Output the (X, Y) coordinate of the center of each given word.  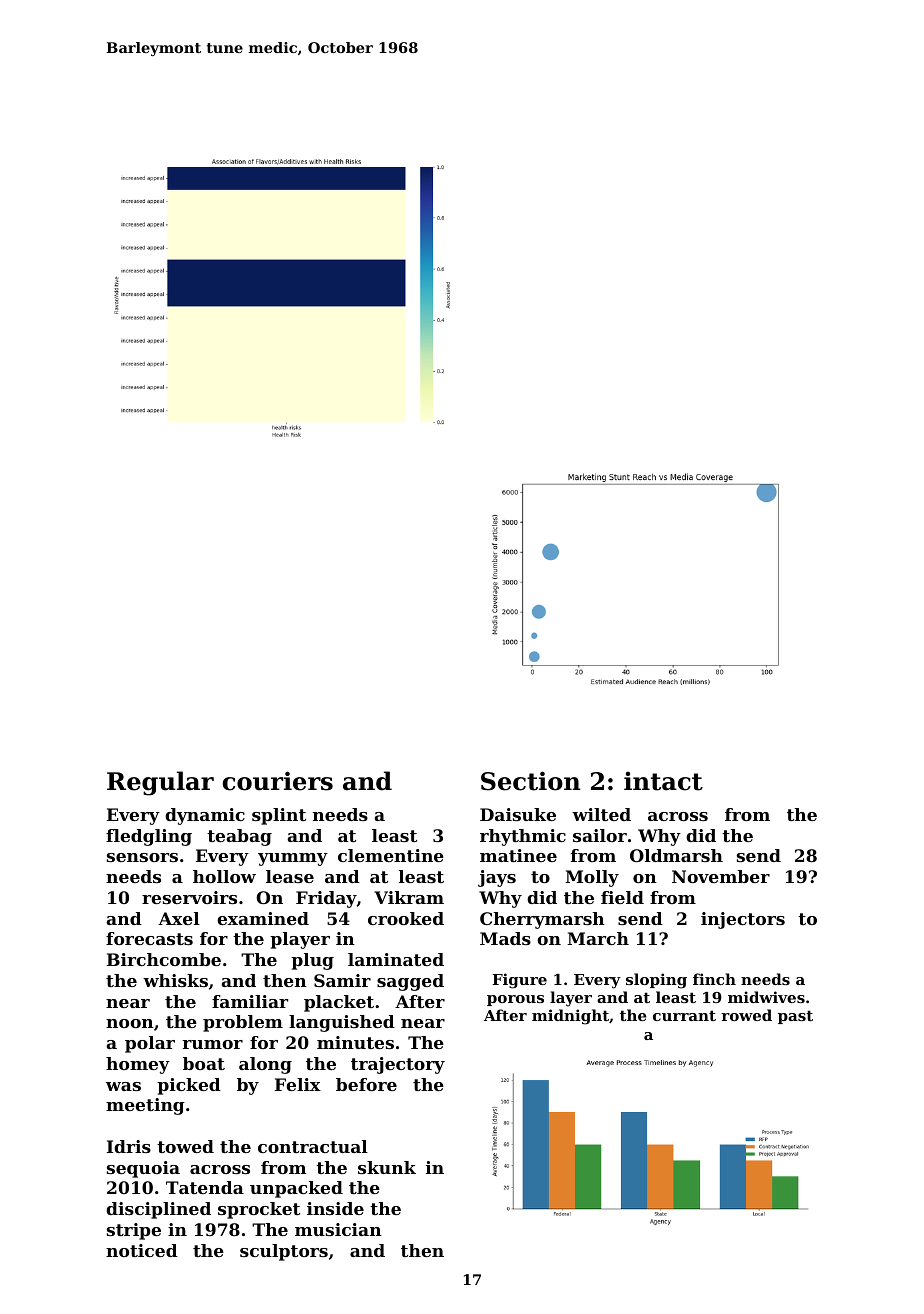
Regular (160, 783)
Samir (342, 980)
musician (338, 1229)
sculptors (284, 1252)
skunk (387, 1167)
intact (663, 781)
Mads (505, 938)
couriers (278, 781)
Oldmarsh (676, 855)
